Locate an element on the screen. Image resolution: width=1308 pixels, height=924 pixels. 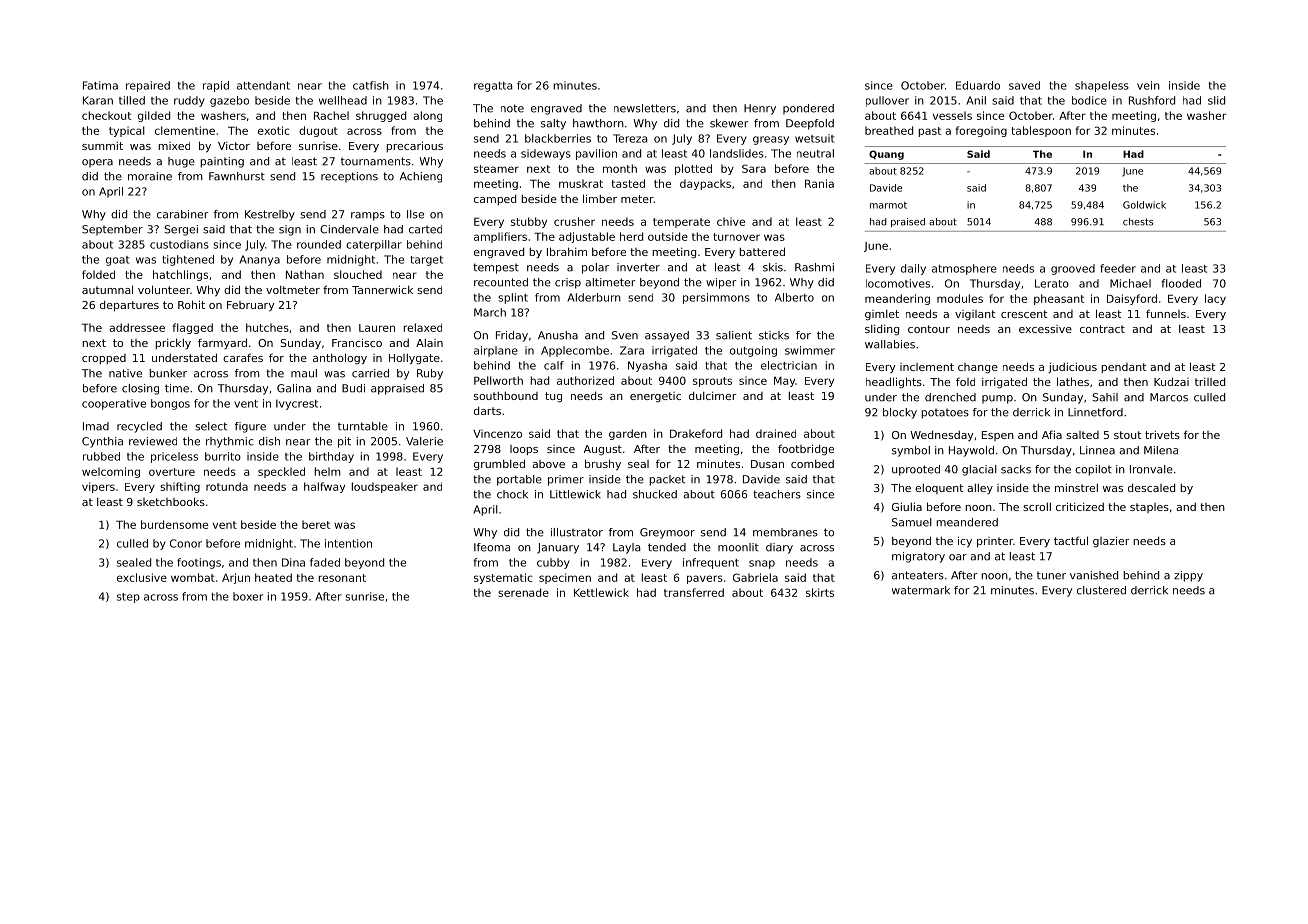
clustered is located at coordinates (1101, 590).
